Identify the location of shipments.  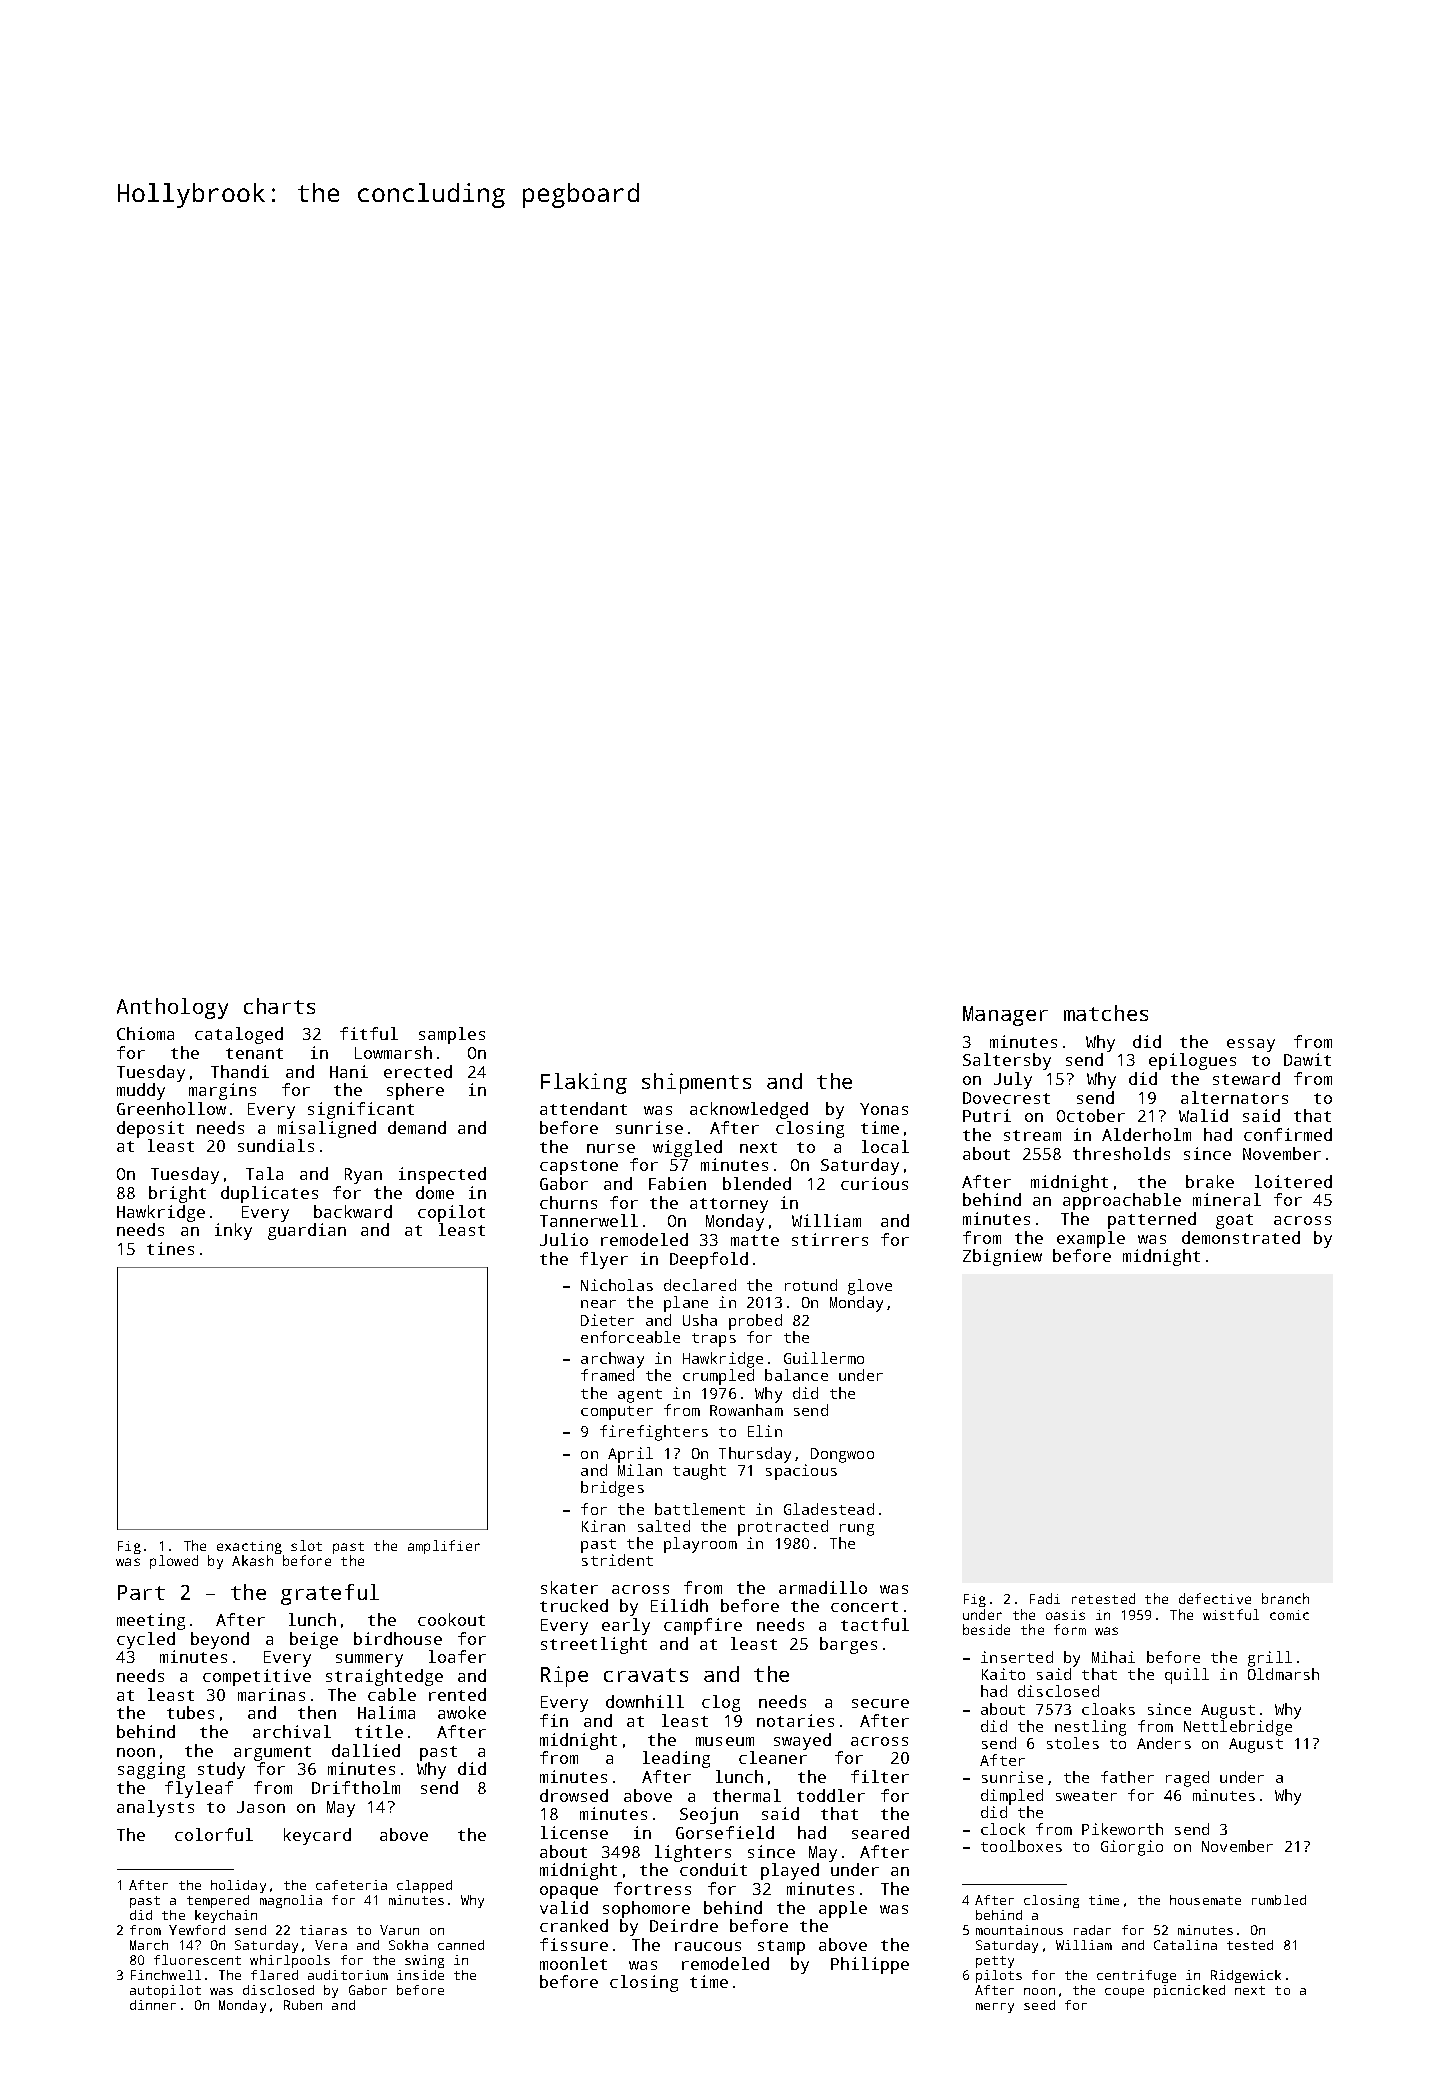
(696, 1083).
